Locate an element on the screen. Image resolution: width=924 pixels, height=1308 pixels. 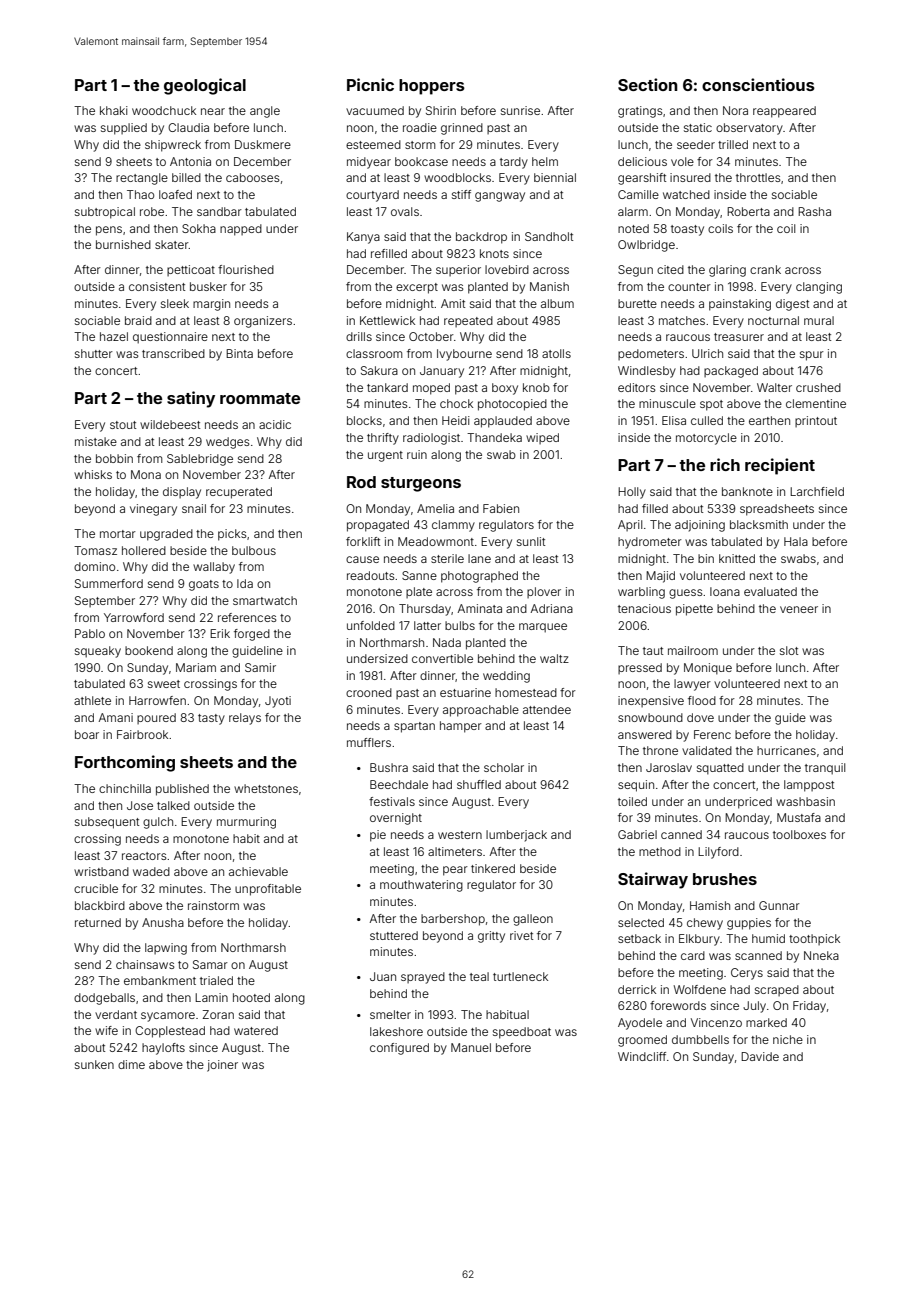
overnight is located at coordinates (396, 819).
